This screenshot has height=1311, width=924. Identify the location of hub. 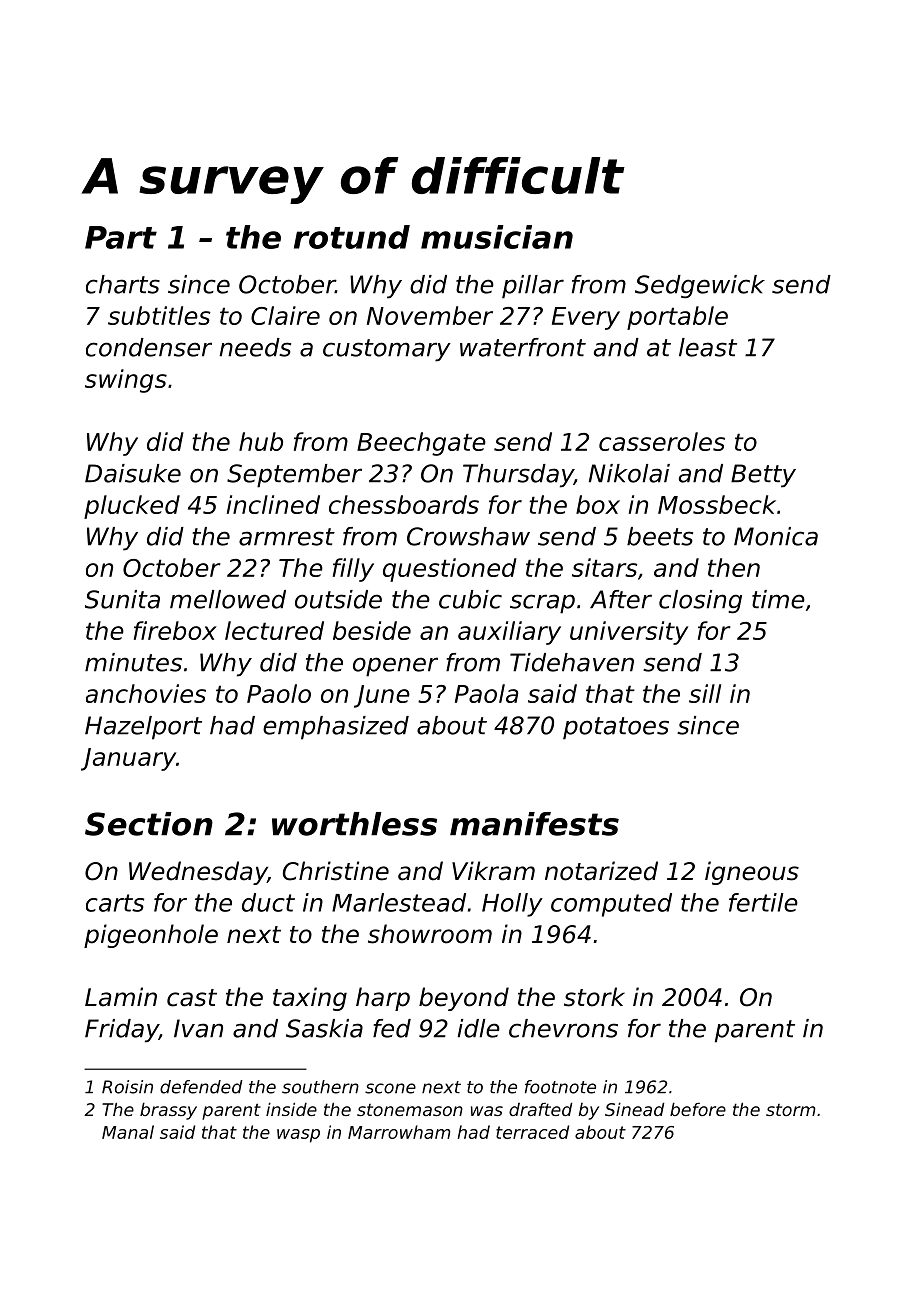
(261, 441).
